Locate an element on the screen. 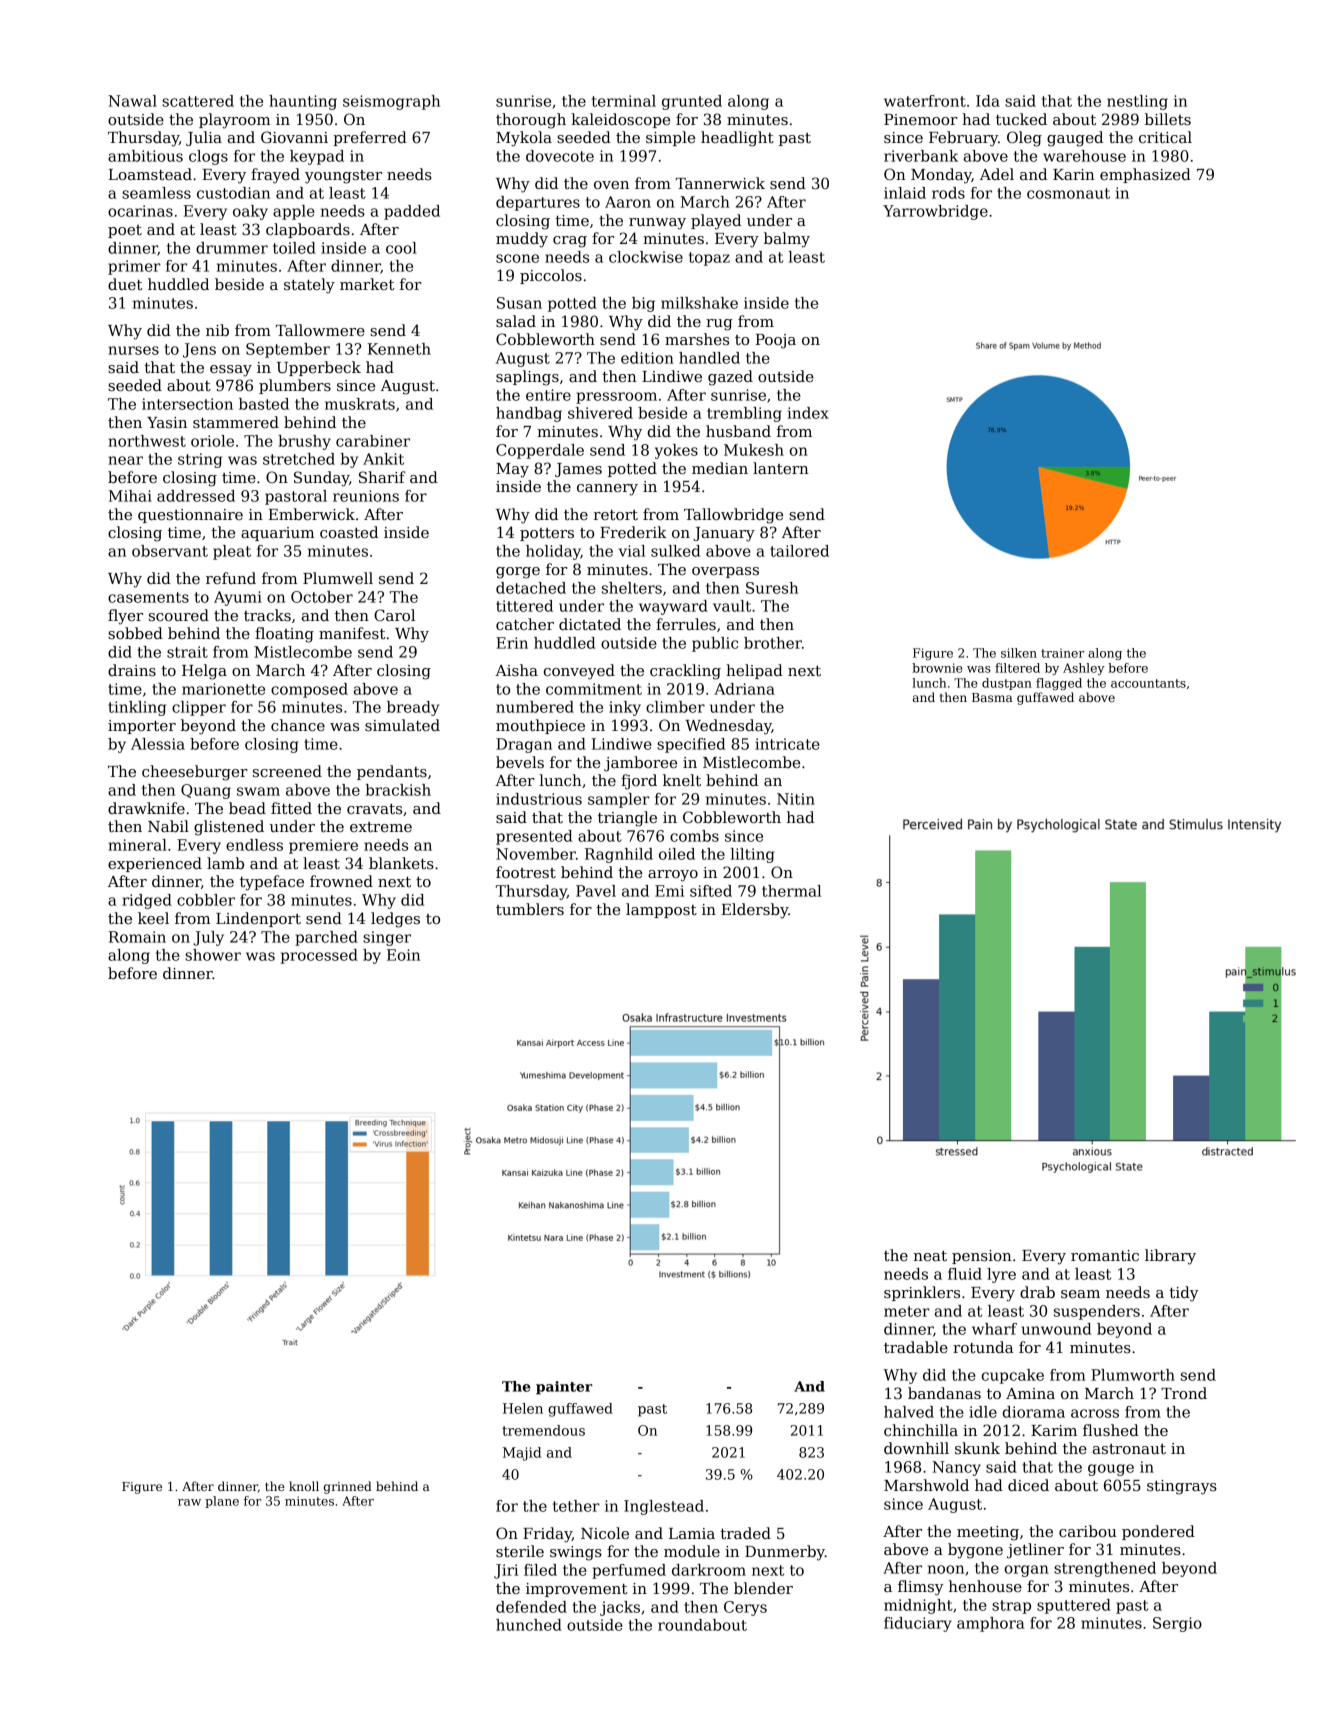 Image resolution: width=1327 pixels, height=1718 pixels. jacks is located at coordinates (620, 1608).
